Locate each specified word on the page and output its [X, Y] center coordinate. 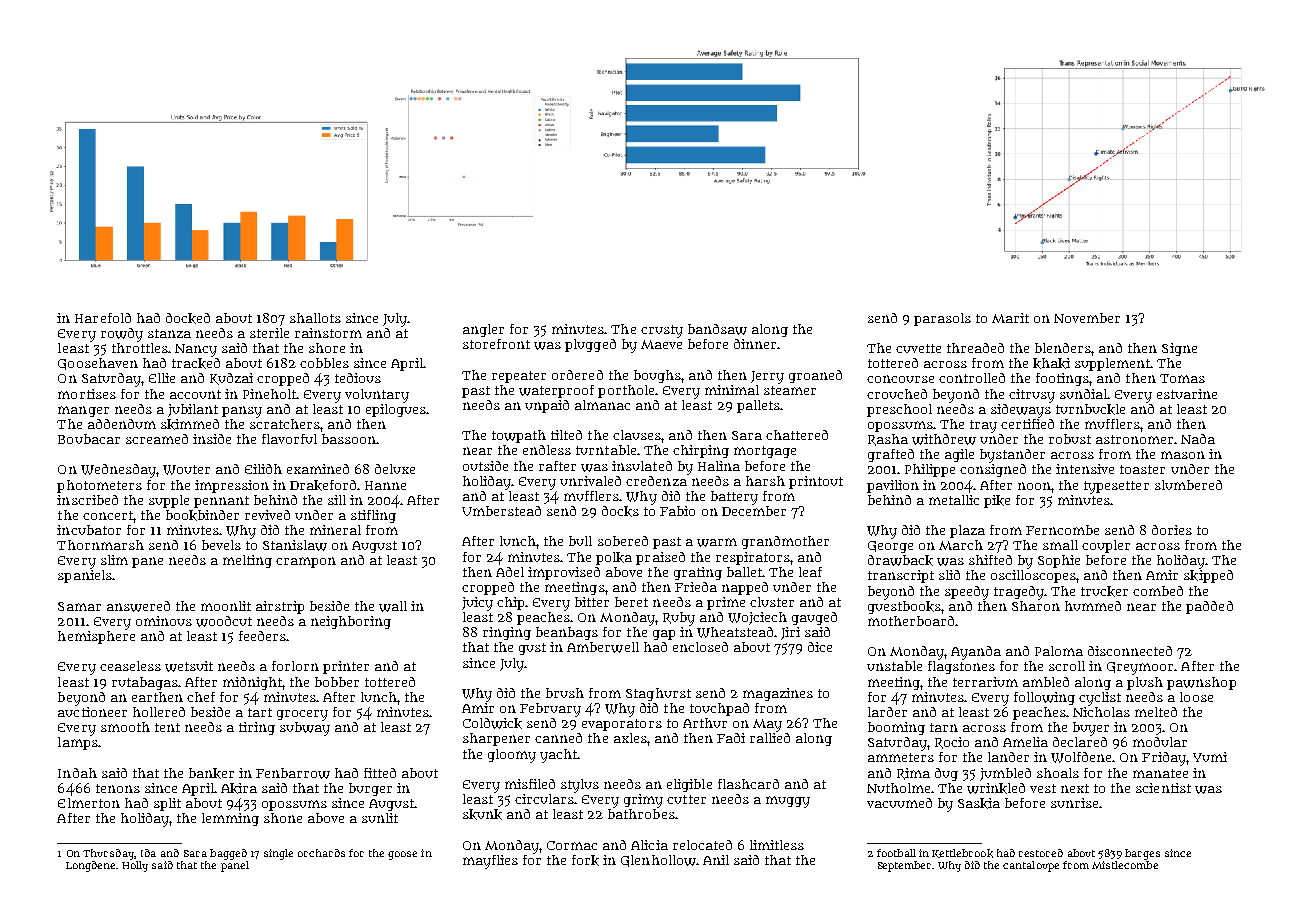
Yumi [1210, 757]
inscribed [87, 500]
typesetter [1116, 487]
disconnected [1130, 651]
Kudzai [231, 379]
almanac [602, 405]
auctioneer [92, 712]
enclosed [700, 647]
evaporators [622, 725]
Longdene [90, 866]
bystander [1012, 456]
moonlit [226, 606]
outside [485, 466]
